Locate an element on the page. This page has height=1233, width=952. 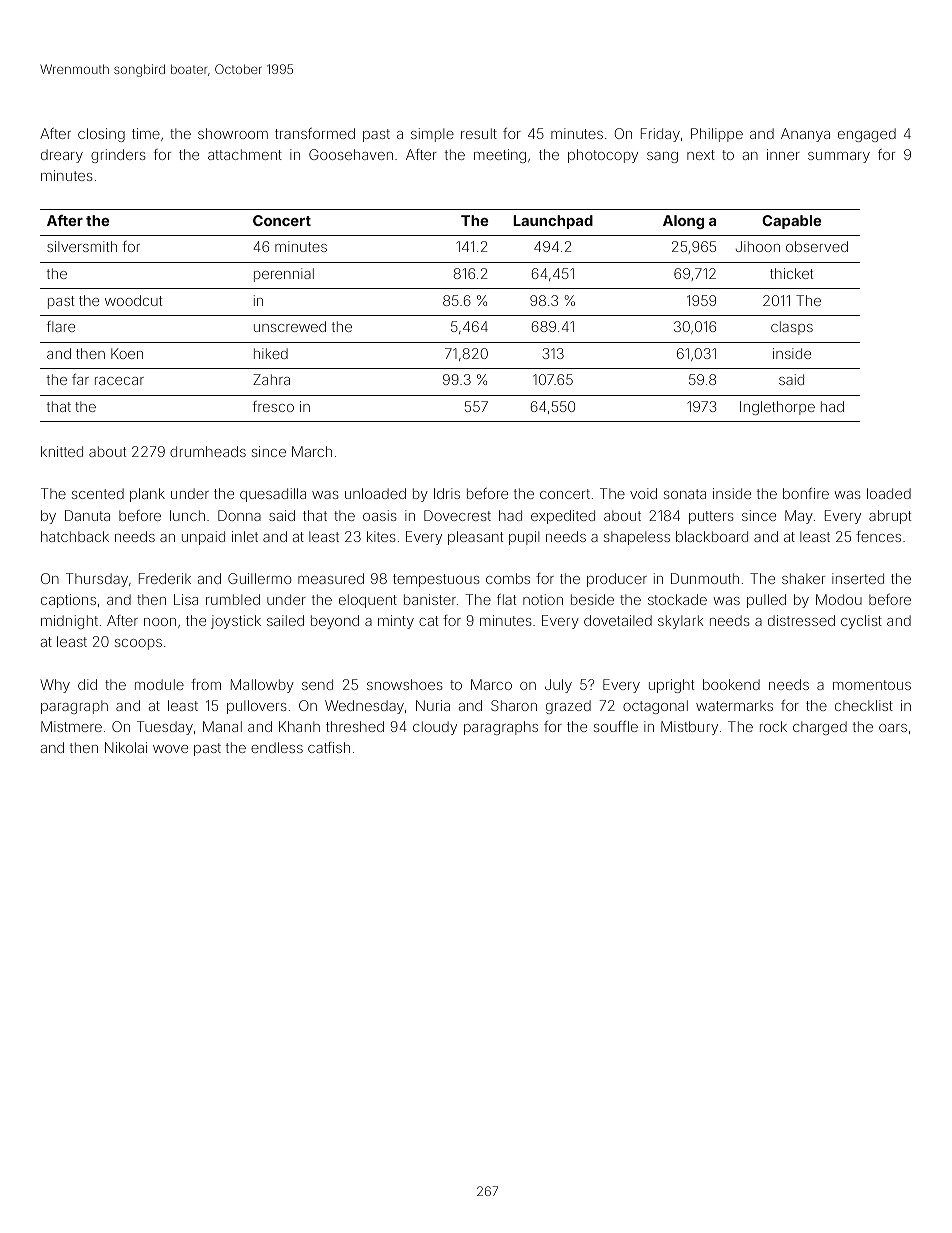
grinders is located at coordinates (118, 156).
